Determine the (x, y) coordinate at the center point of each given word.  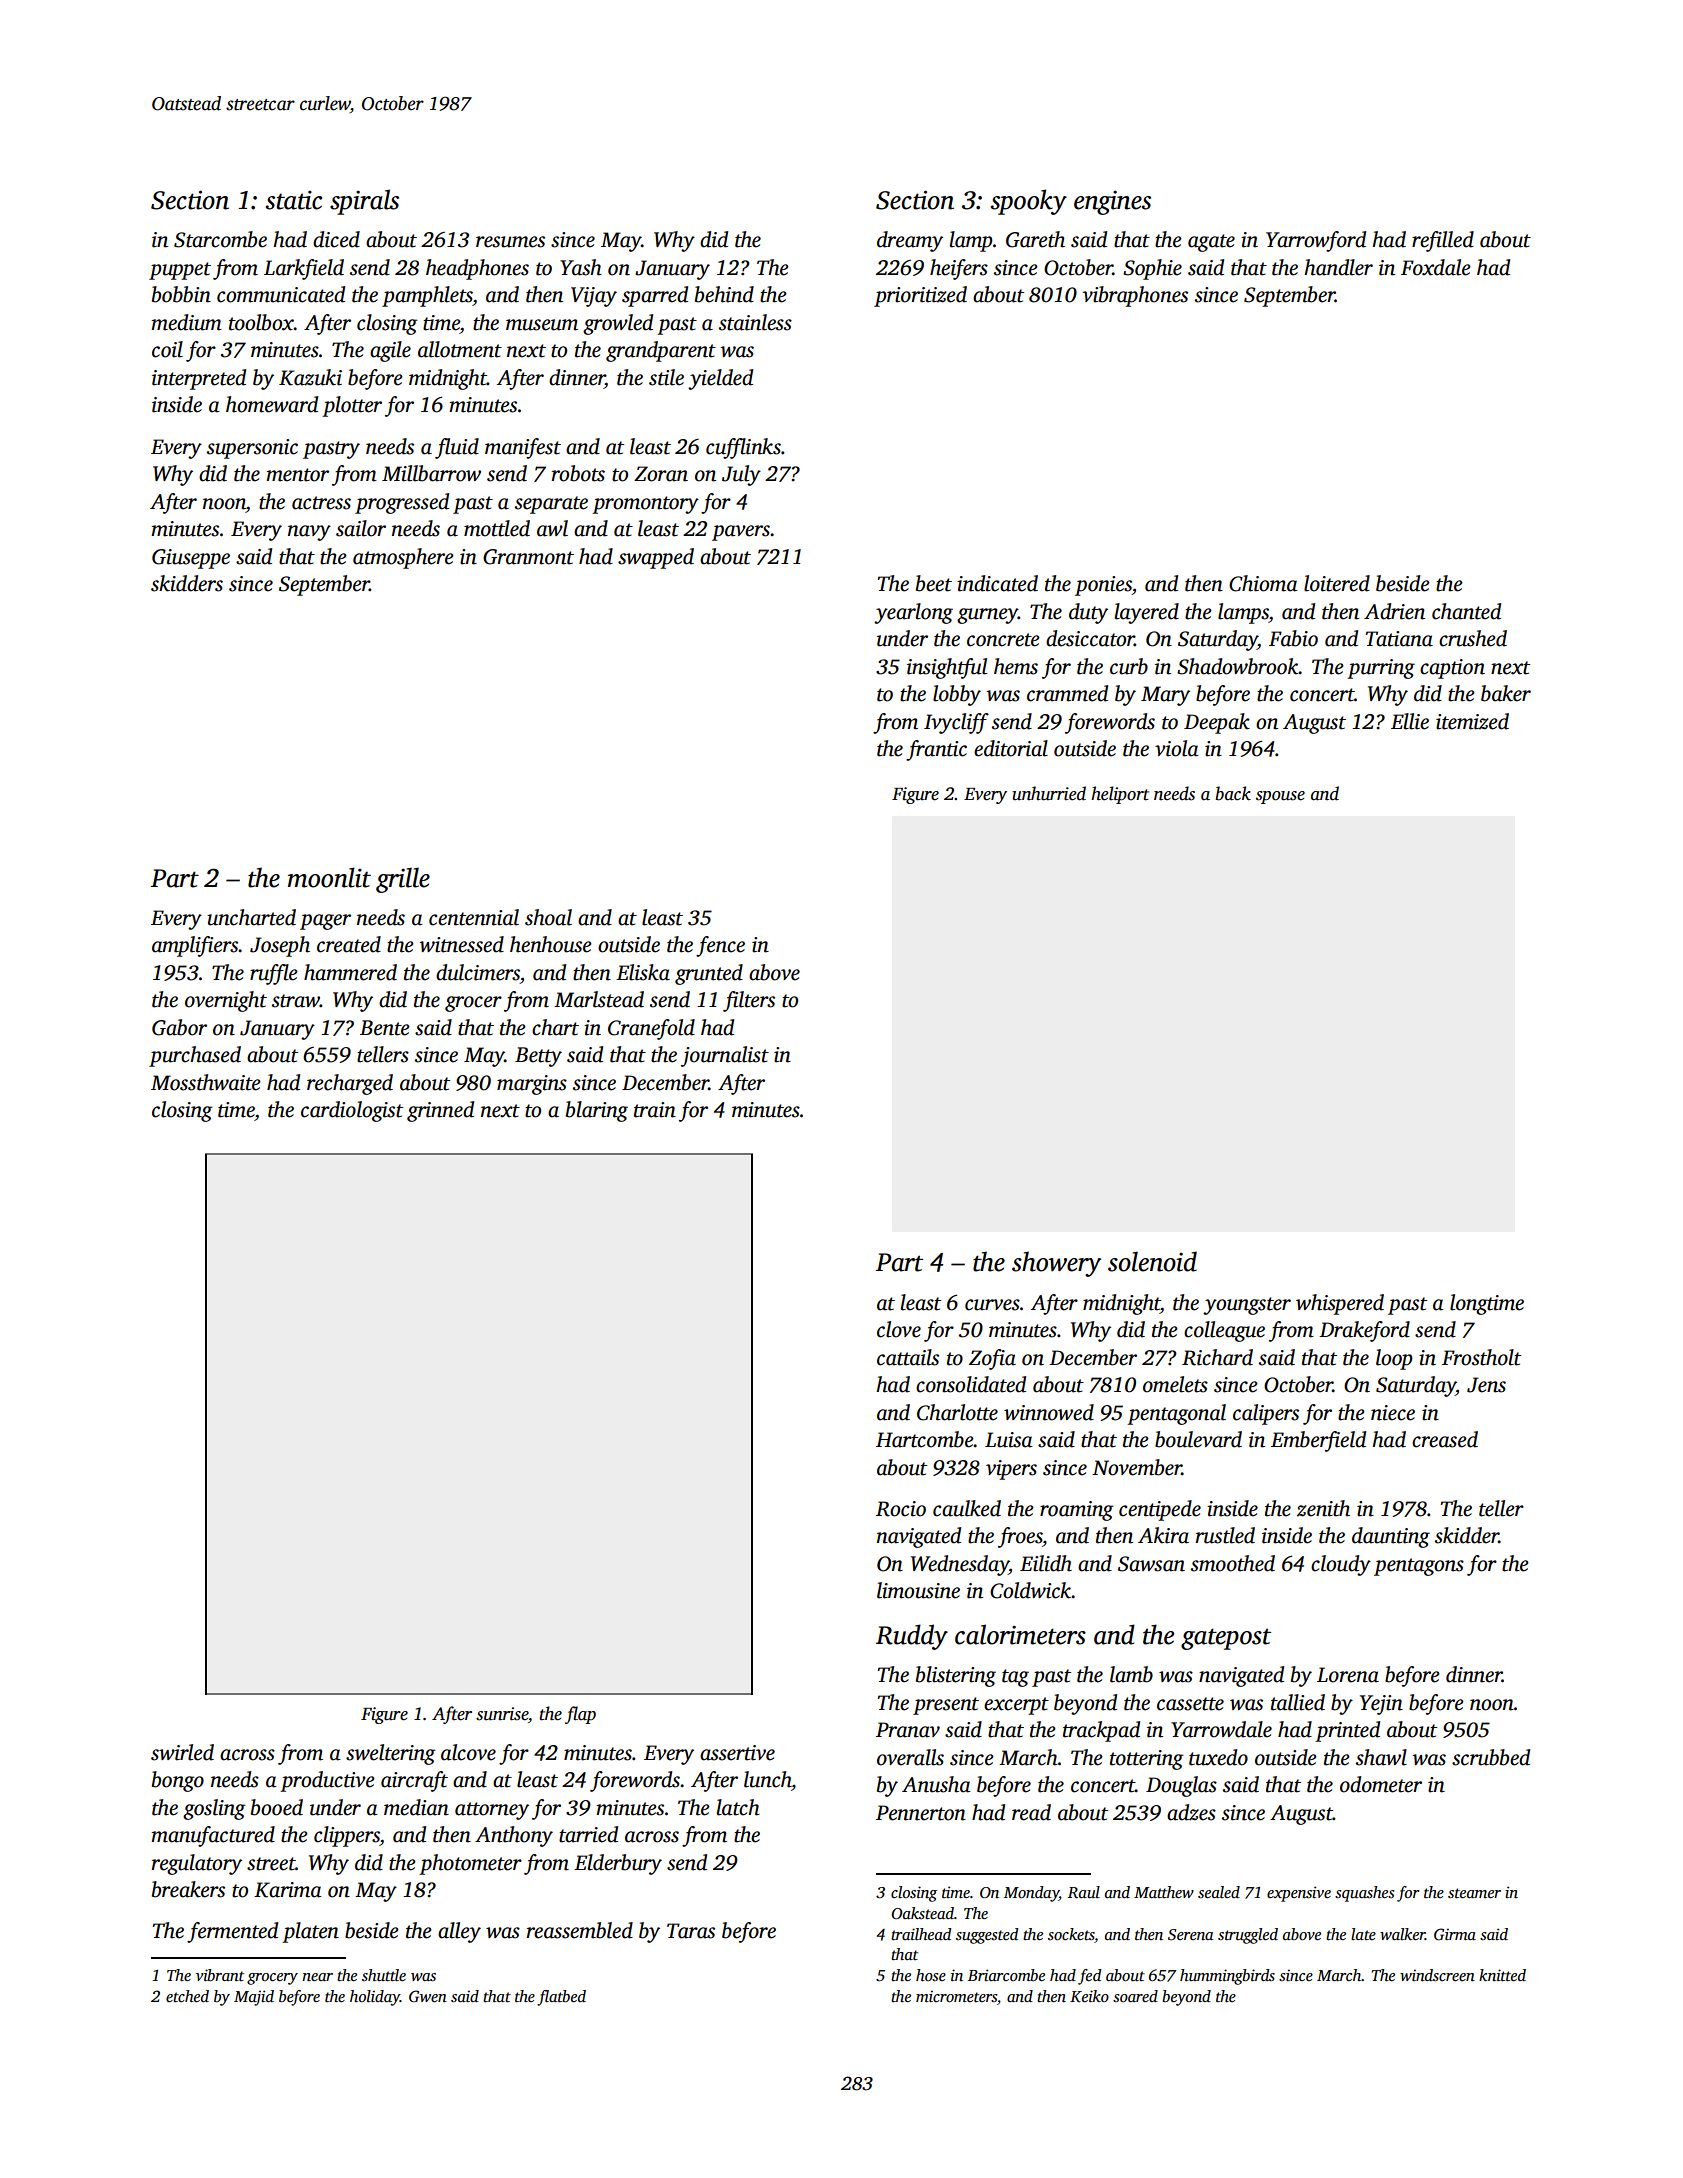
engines (1112, 203)
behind (724, 294)
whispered (1340, 1304)
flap (580, 1715)
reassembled (580, 1930)
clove (899, 1329)
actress (321, 503)
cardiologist (352, 1111)
